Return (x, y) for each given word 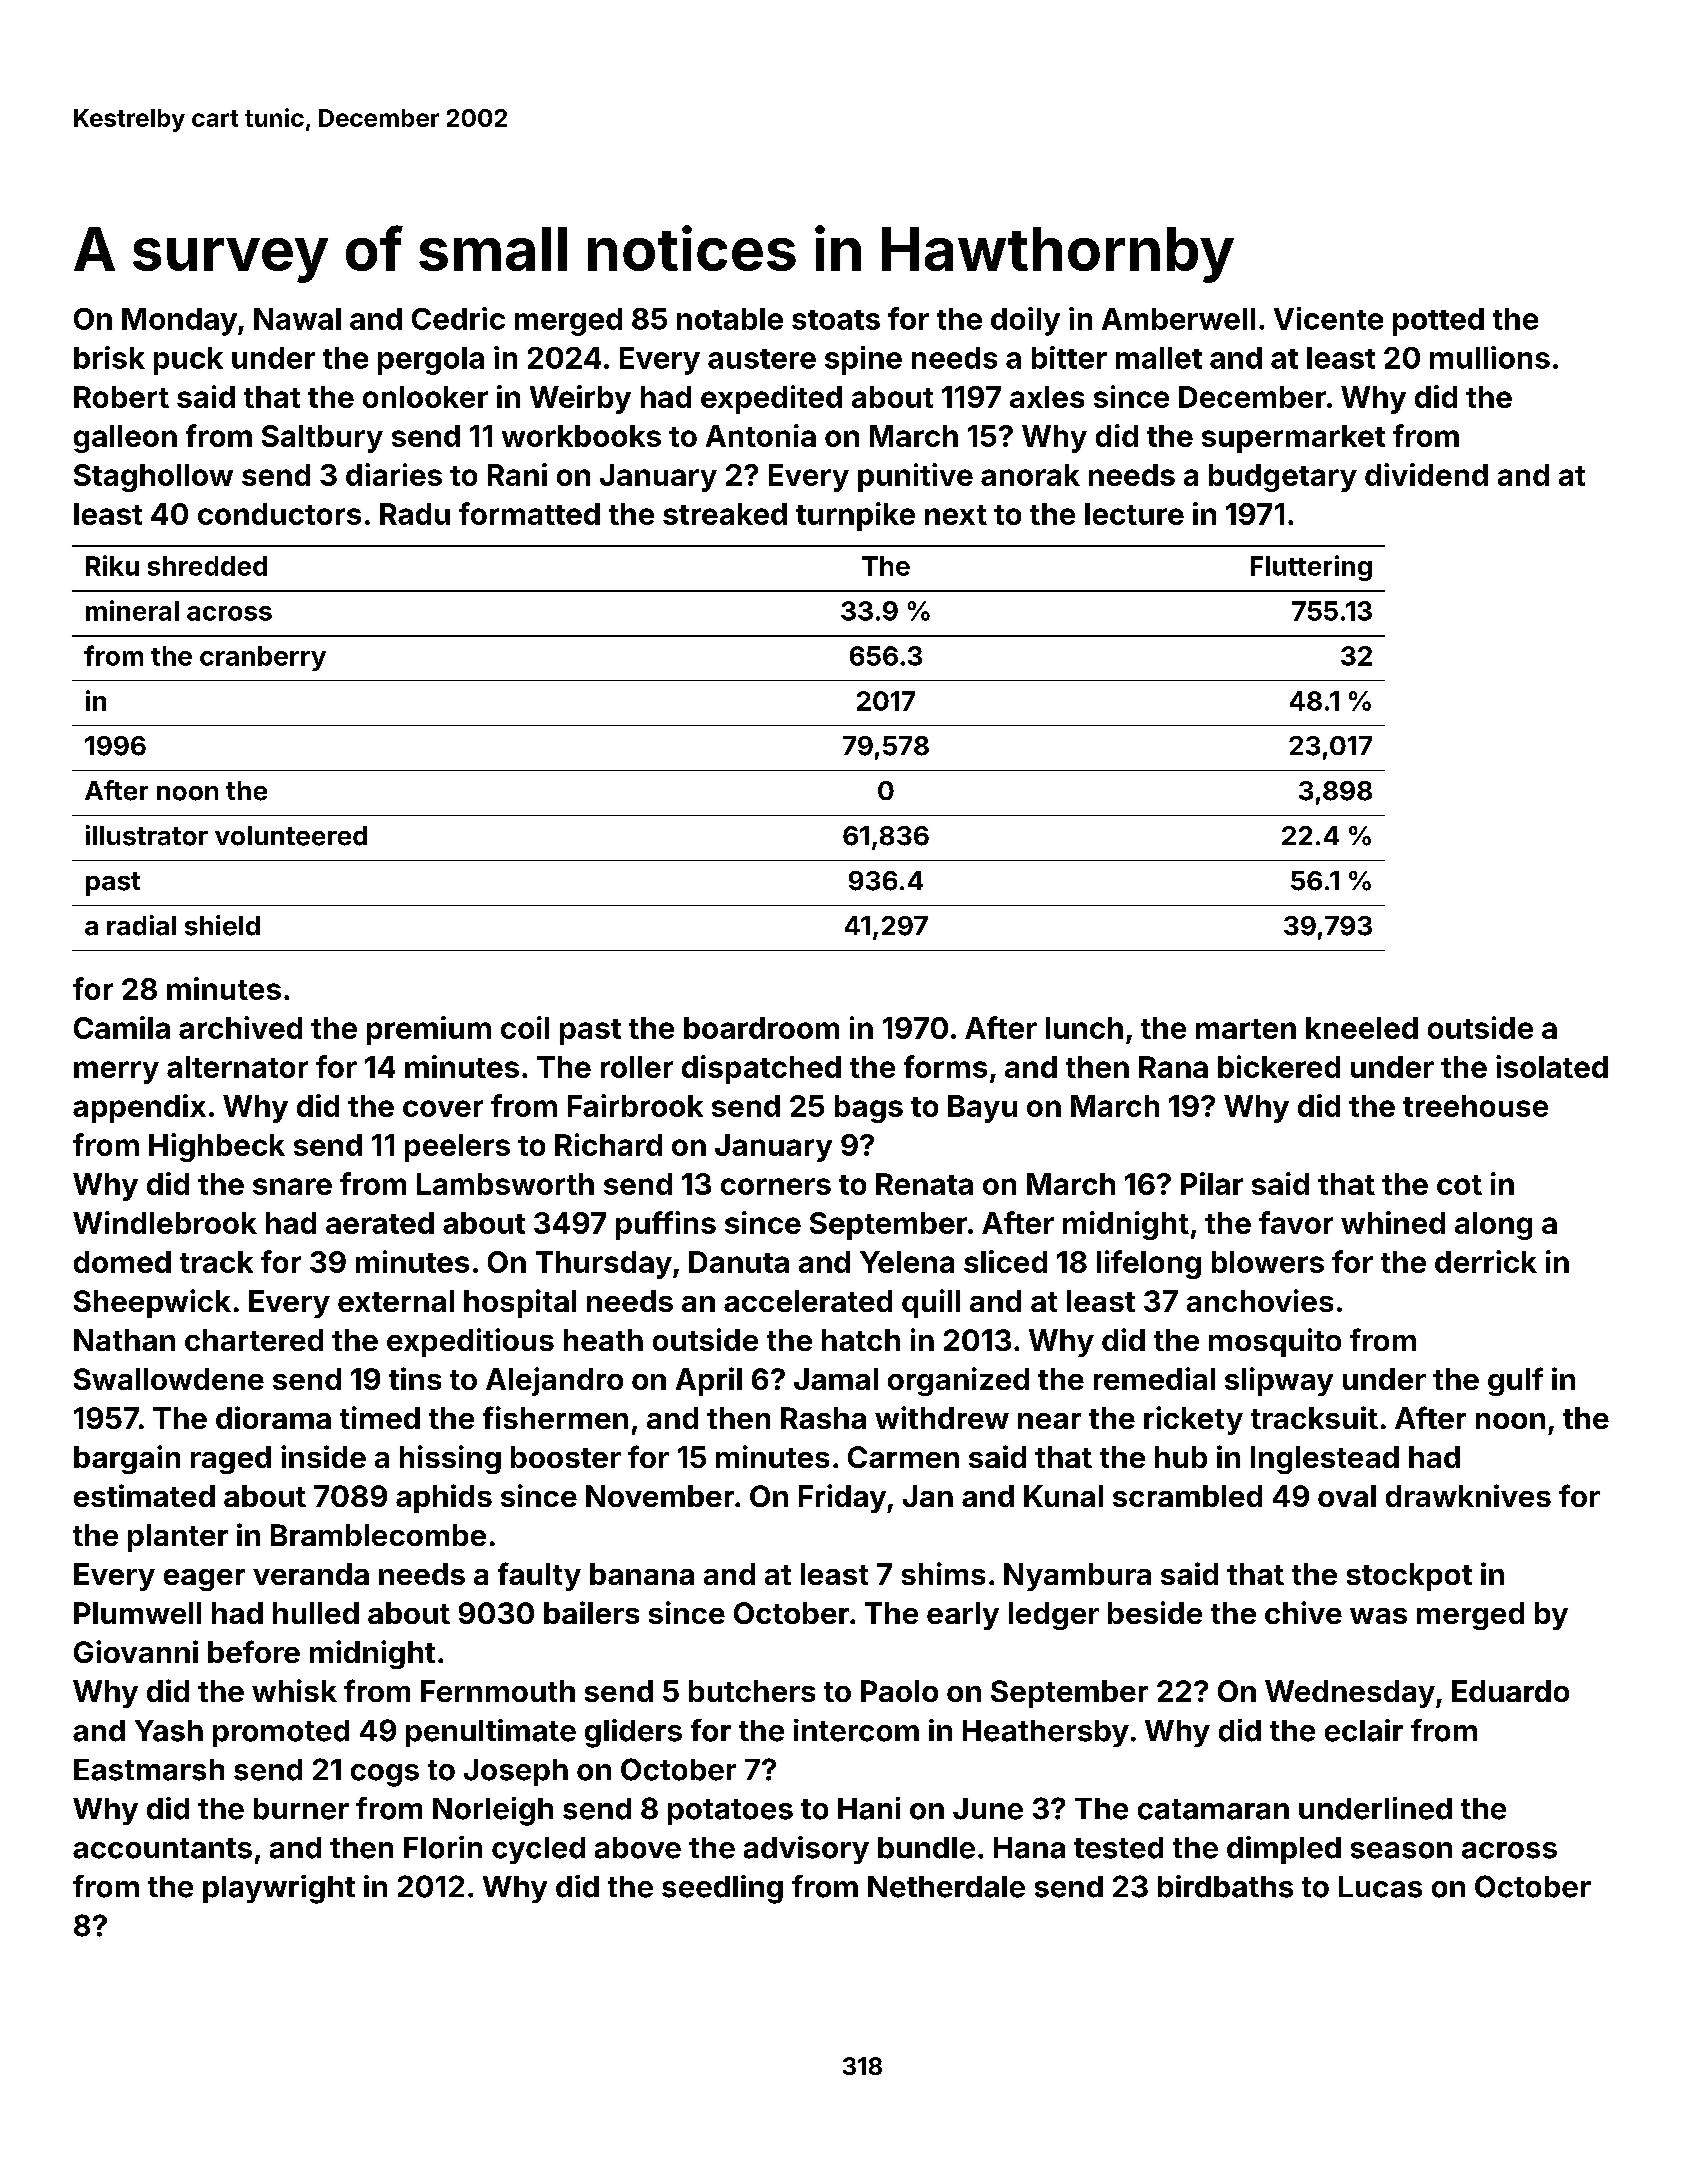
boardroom (761, 1028)
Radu (415, 514)
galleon (125, 439)
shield (222, 925)
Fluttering (1311, 568)
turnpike (855, 516)
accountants (162, 1848)
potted (1438, 322)
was (1378, 1616)
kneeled (1362, 1028)
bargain (127, 1459)
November (660, 1496)
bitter (1069, 357)
